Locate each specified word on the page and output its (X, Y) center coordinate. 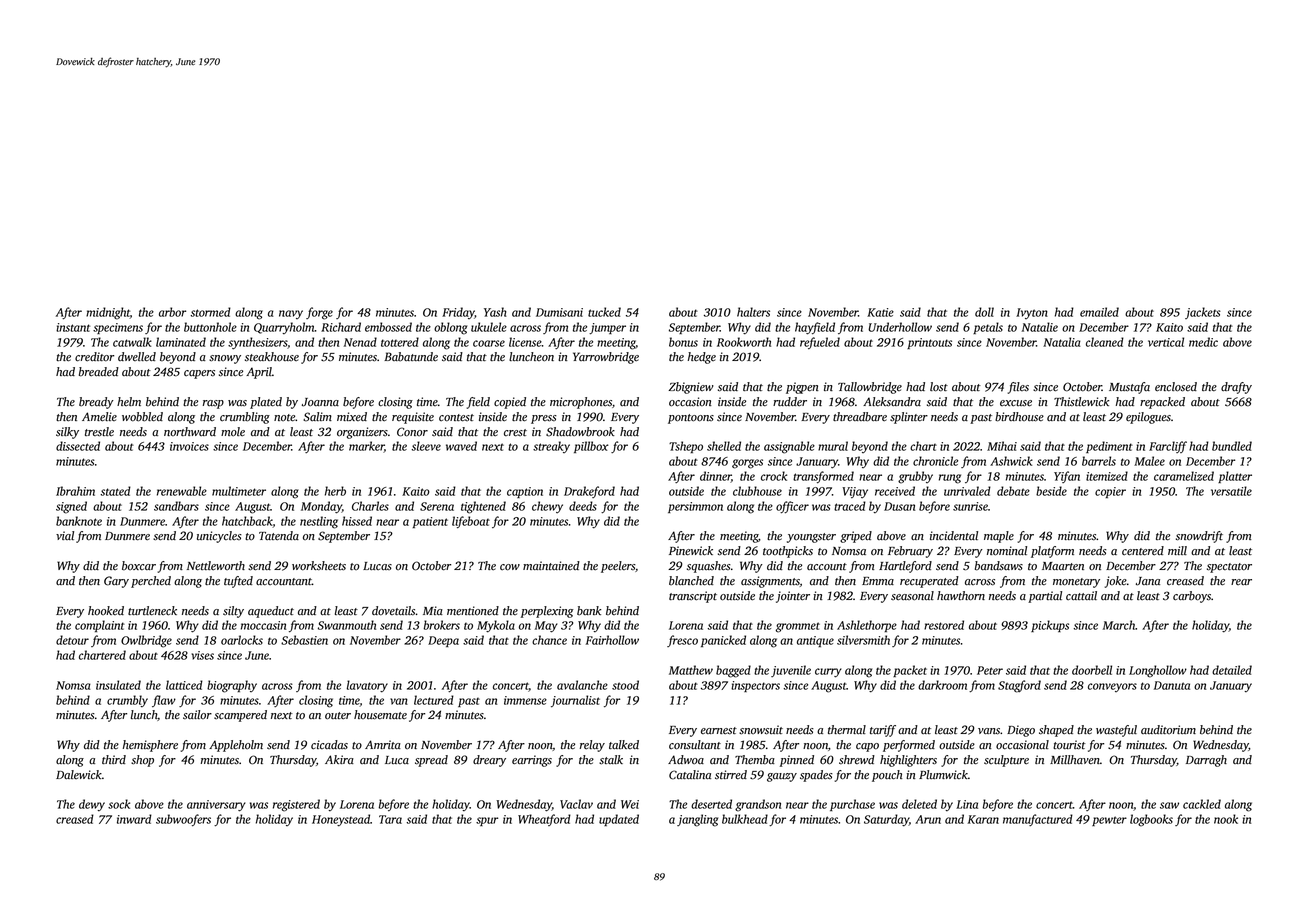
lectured (434, 700)
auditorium (1168, 729)
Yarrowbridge (606, 358)
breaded (99, 372)
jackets (1203, 313)
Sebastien (304, 640)
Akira (339, 759)
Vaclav (576, 804)
